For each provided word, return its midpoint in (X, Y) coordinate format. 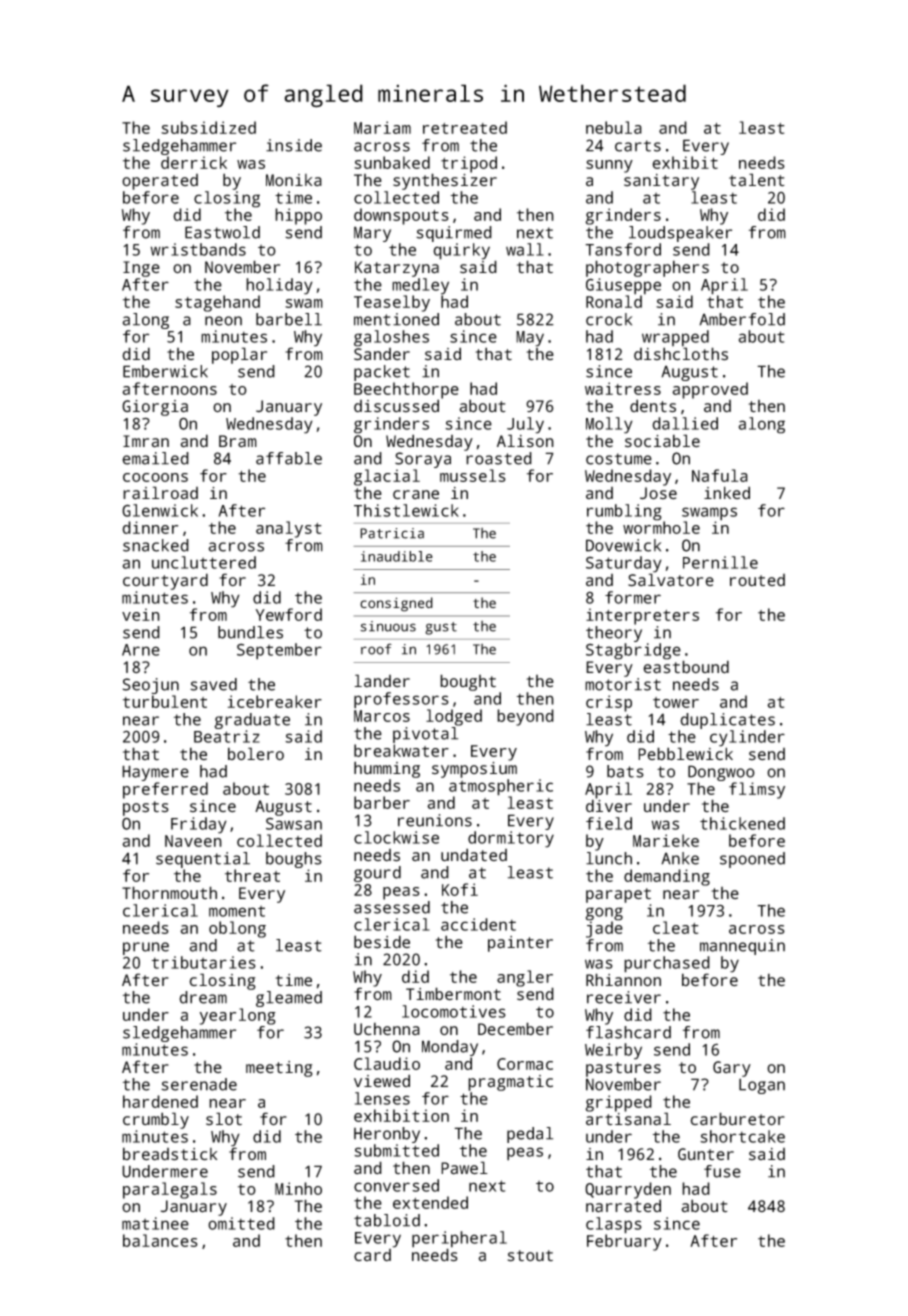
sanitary (661, 182)
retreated (465, 127)
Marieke (666, 840)
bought (468, 682)
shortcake (742, 1136)
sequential (203, 860)
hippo (298, 216)
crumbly (156, 1120)
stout (530, 1256)
